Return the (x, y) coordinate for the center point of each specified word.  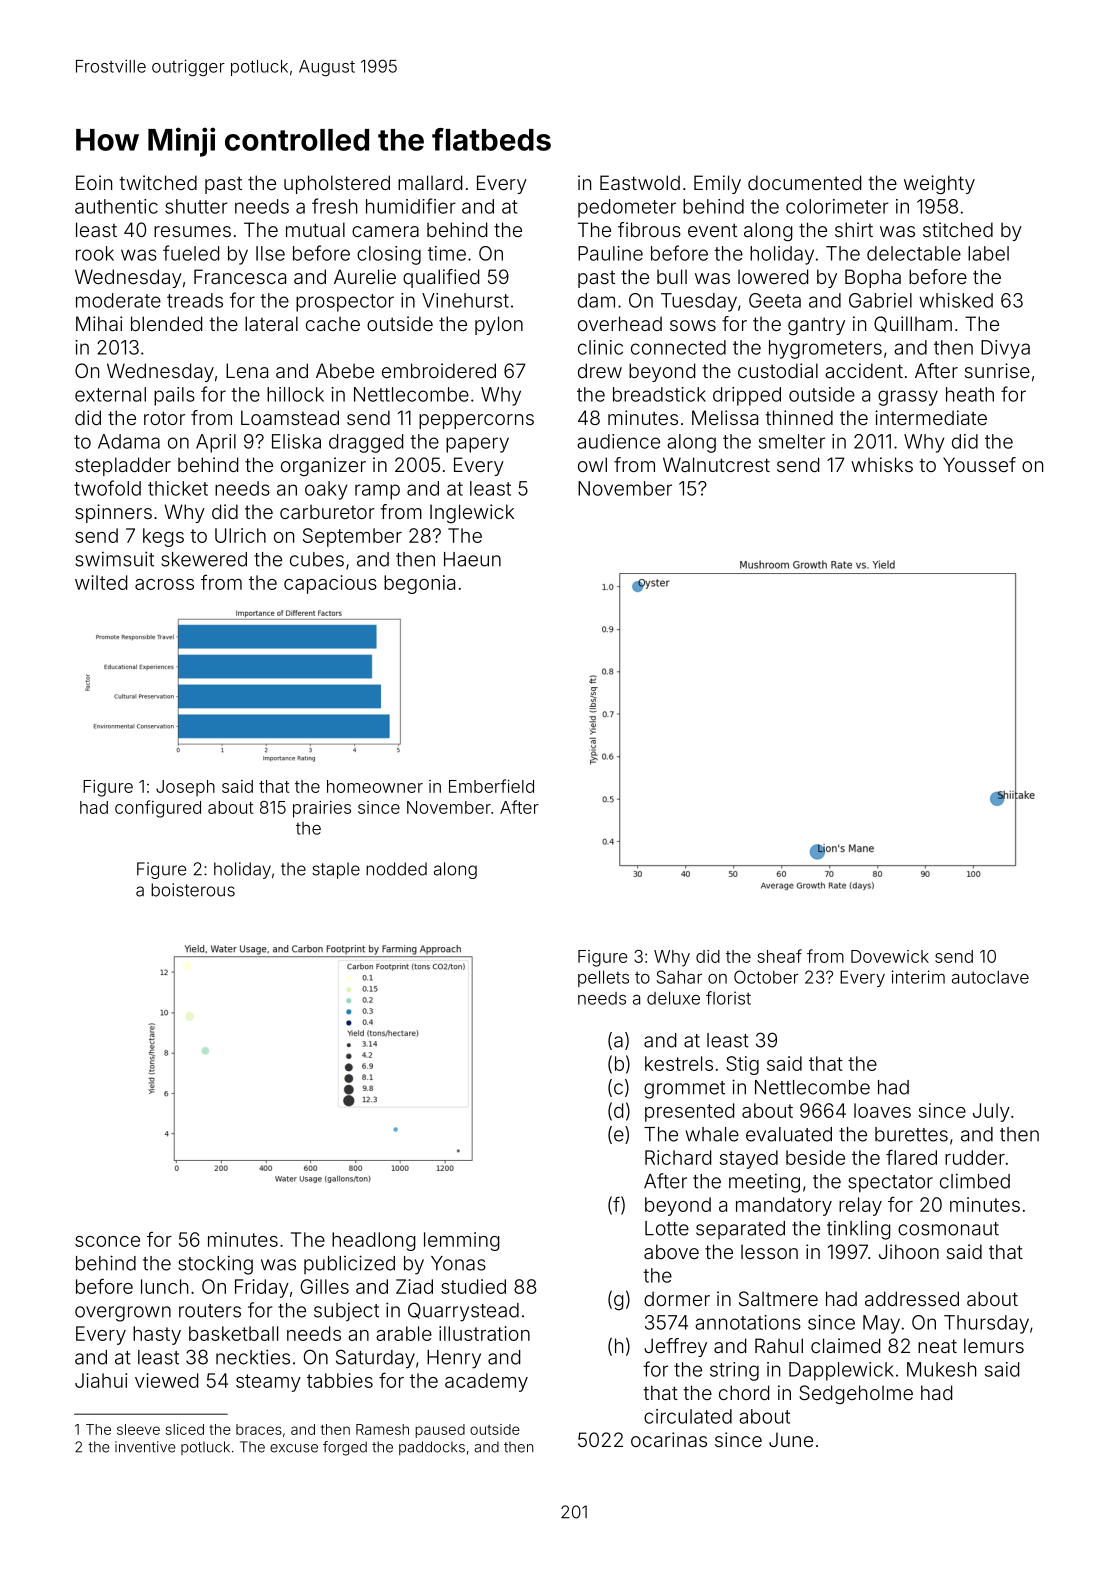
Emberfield (491, 786)
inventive (145, 1447)
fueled (191, 253)
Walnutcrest (716, 464)
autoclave (990, 977)
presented (689, 1112)
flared (911, 1157)
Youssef (979, 464)
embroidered (439, 370)
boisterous (193, 890)
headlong (374, 1241)
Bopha (873, 278)
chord (744, 1392)
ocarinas (669, 1439)
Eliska (296, 441)
